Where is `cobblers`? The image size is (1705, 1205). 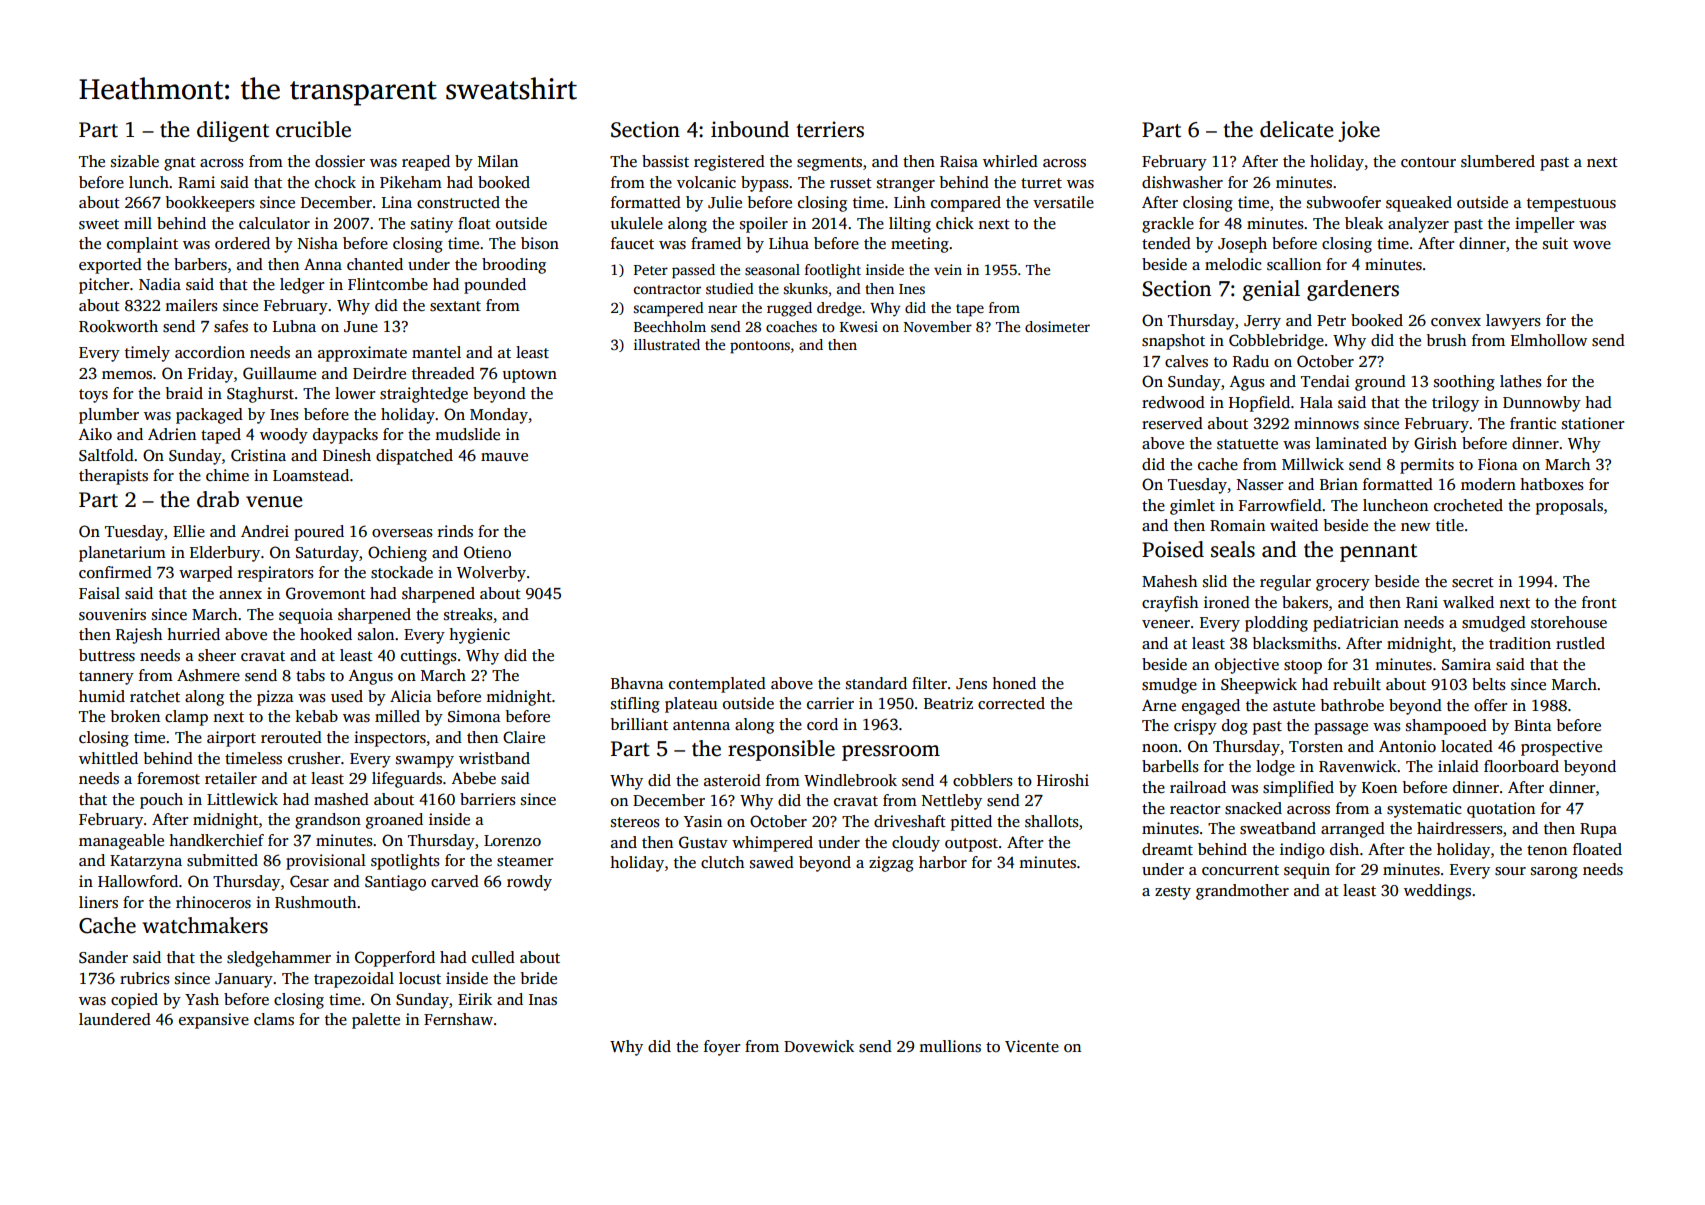 cobblers is located at coordinates (983, 780).
